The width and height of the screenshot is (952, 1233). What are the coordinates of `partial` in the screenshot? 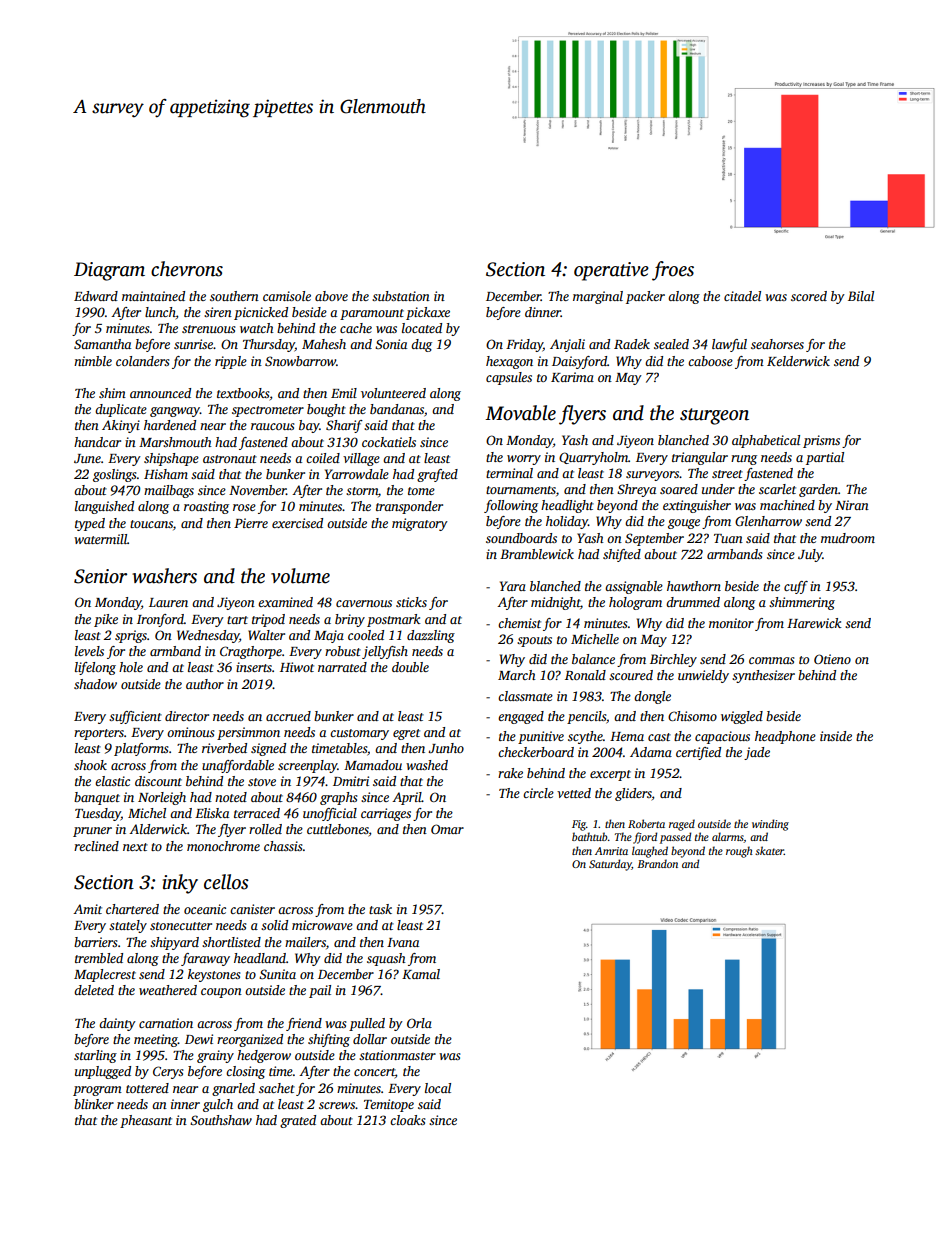 It's located at (825, 458).
